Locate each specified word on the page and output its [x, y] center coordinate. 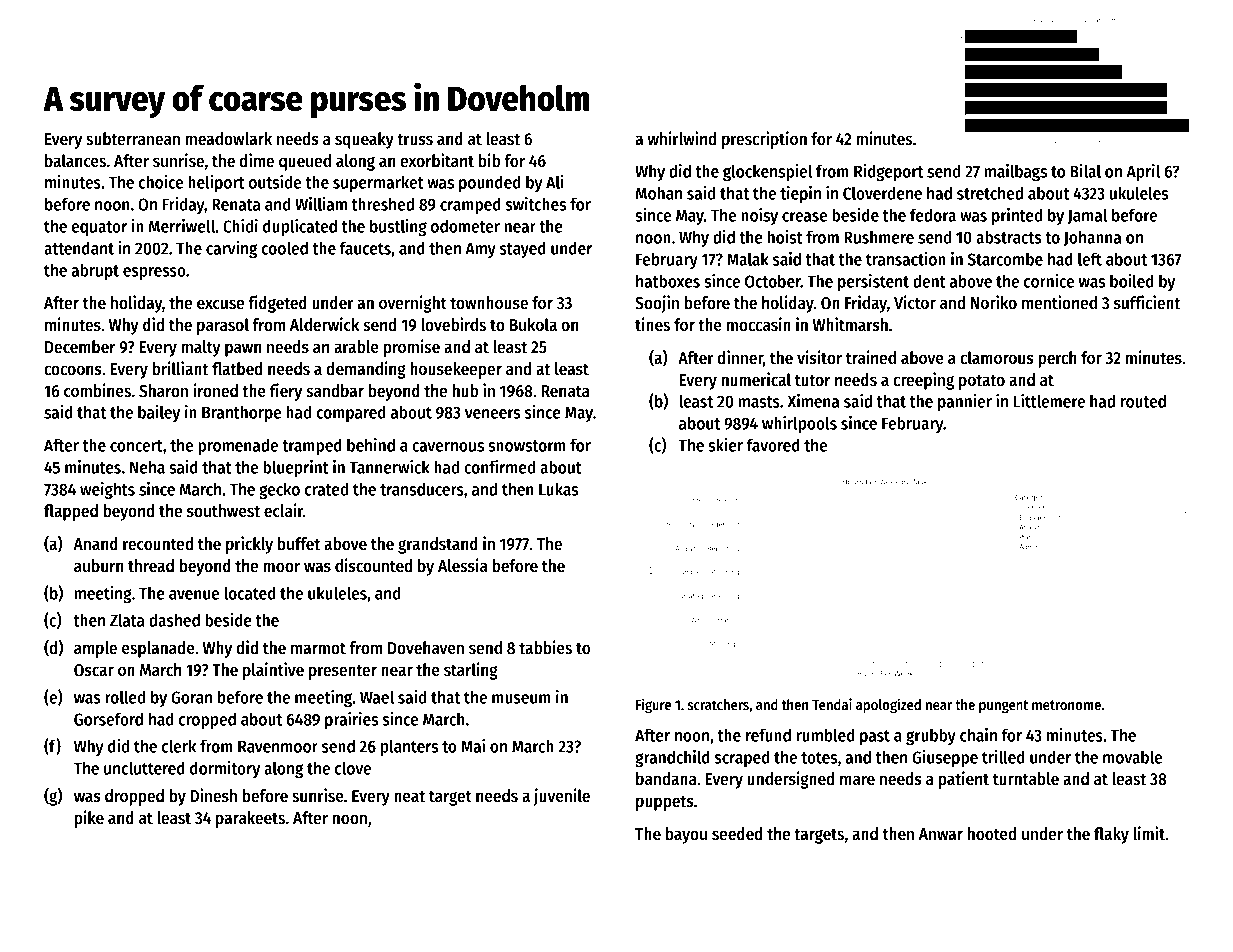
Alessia [462, 565]
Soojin [657, 304]
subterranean [133, 139]
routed [1143, 401]
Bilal [1085, 171]
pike [89, 819]
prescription [764, 140]
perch [1057, 359]
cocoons [73, 370]
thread [151, 566]
